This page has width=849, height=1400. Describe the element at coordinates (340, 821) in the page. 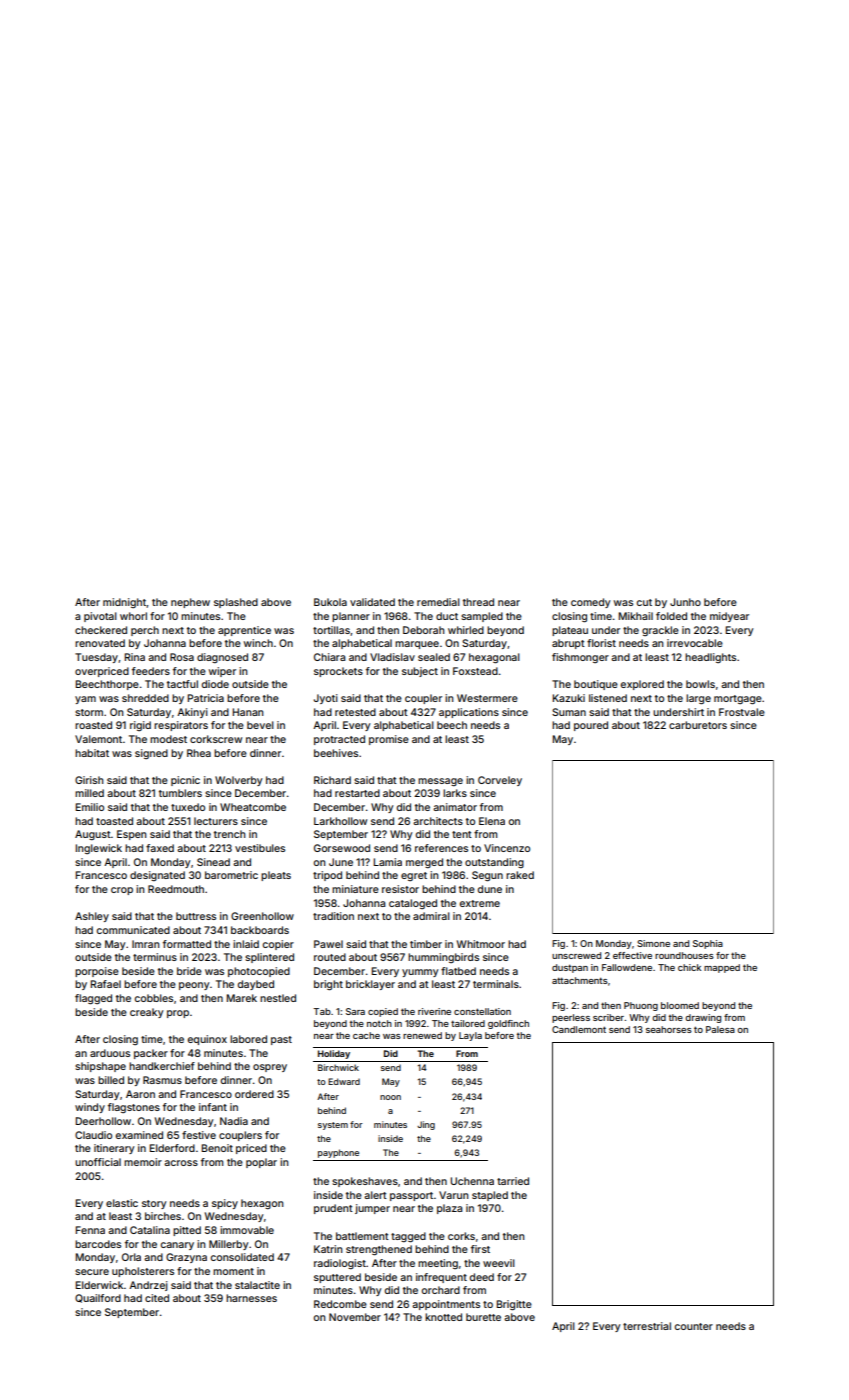

I see `Larkhollow` at that location.
